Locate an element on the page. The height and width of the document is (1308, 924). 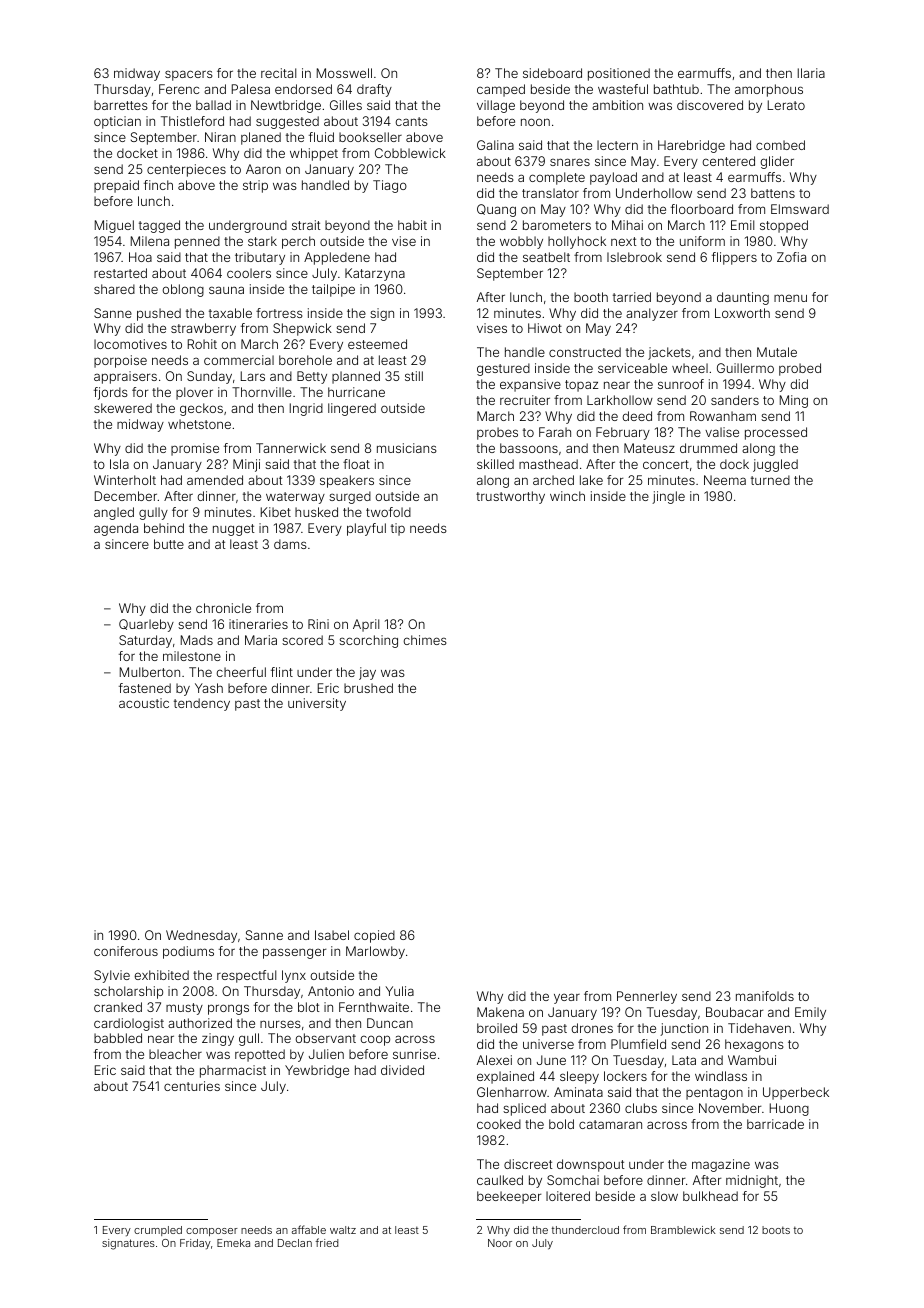
menu is located at coordinates (790, 298).
